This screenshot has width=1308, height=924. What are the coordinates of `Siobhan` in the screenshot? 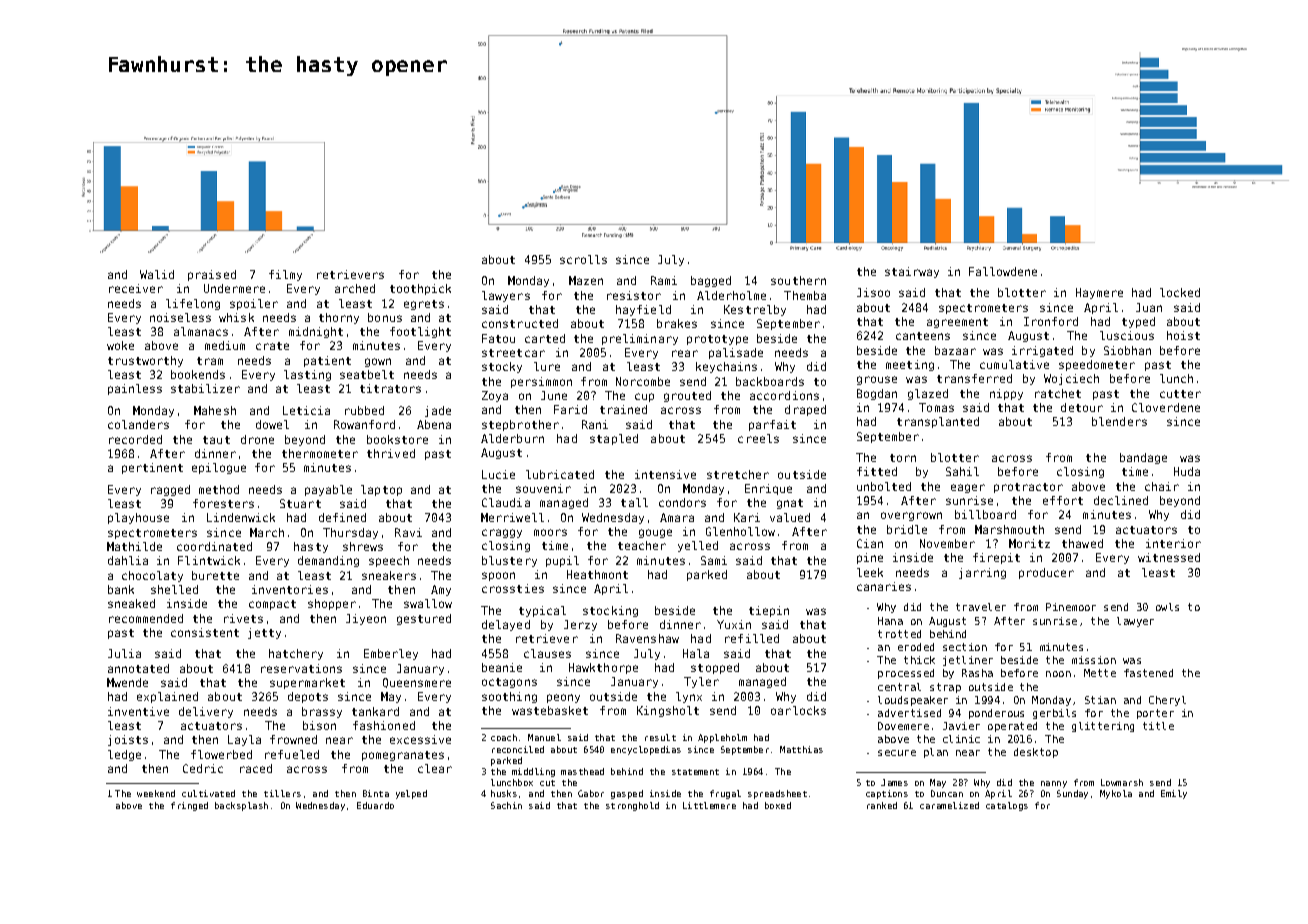 It's located at (1127, 350).
